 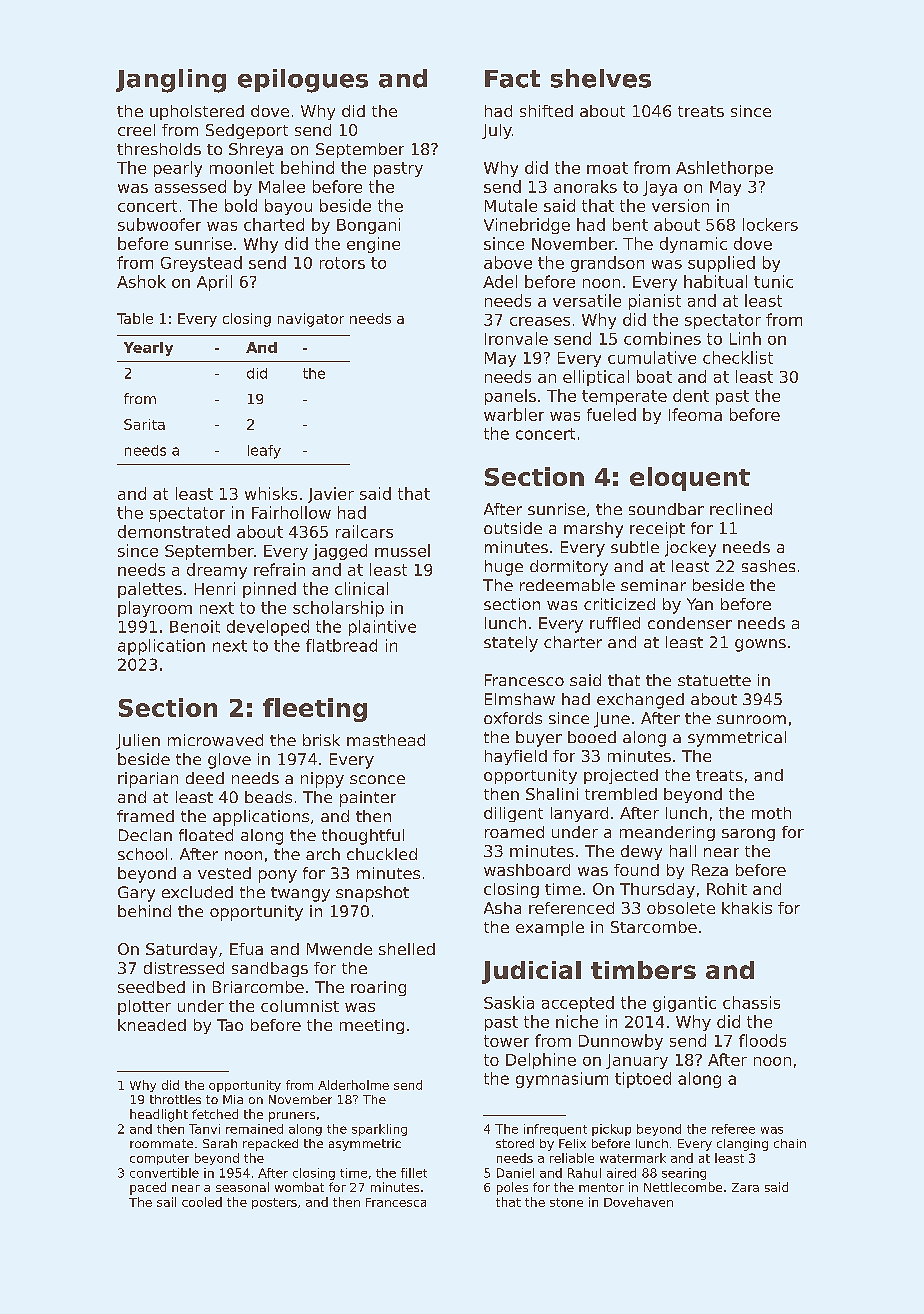 I want to click on flatbread, so click(x=341, y=645).
